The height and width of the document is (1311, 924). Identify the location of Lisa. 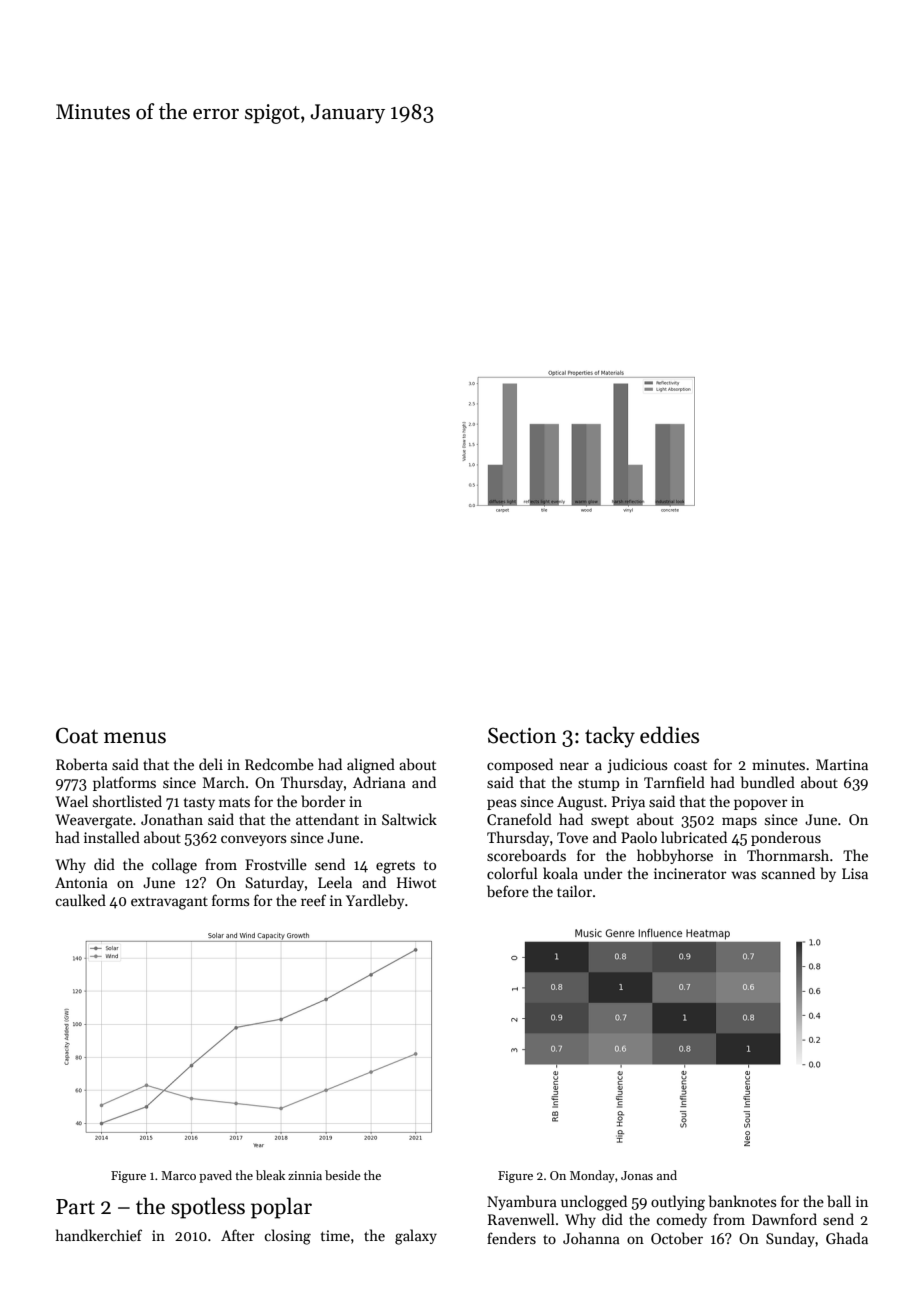
(855, 873).
